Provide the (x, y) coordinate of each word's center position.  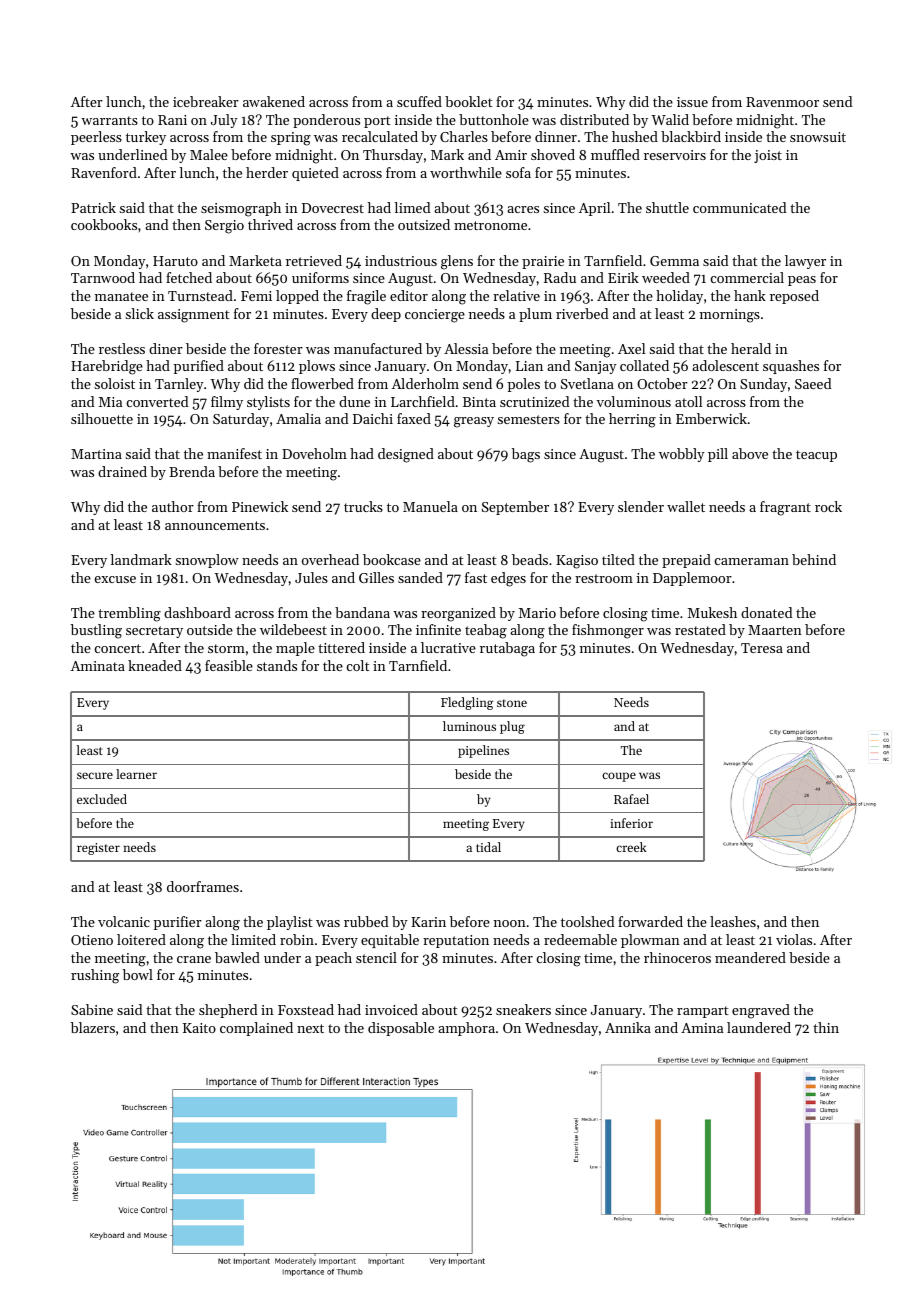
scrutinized (534, 401)
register (98, 849)
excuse (115, 579)
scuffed (419, 101)
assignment (194, 316)
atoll (688, 401)
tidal (488, 847)
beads (530, 559)
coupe (619, 777)
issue (692, 102)
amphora (466, 1029)
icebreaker (206, 101)
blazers (93, 1027)
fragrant (785, 508)
